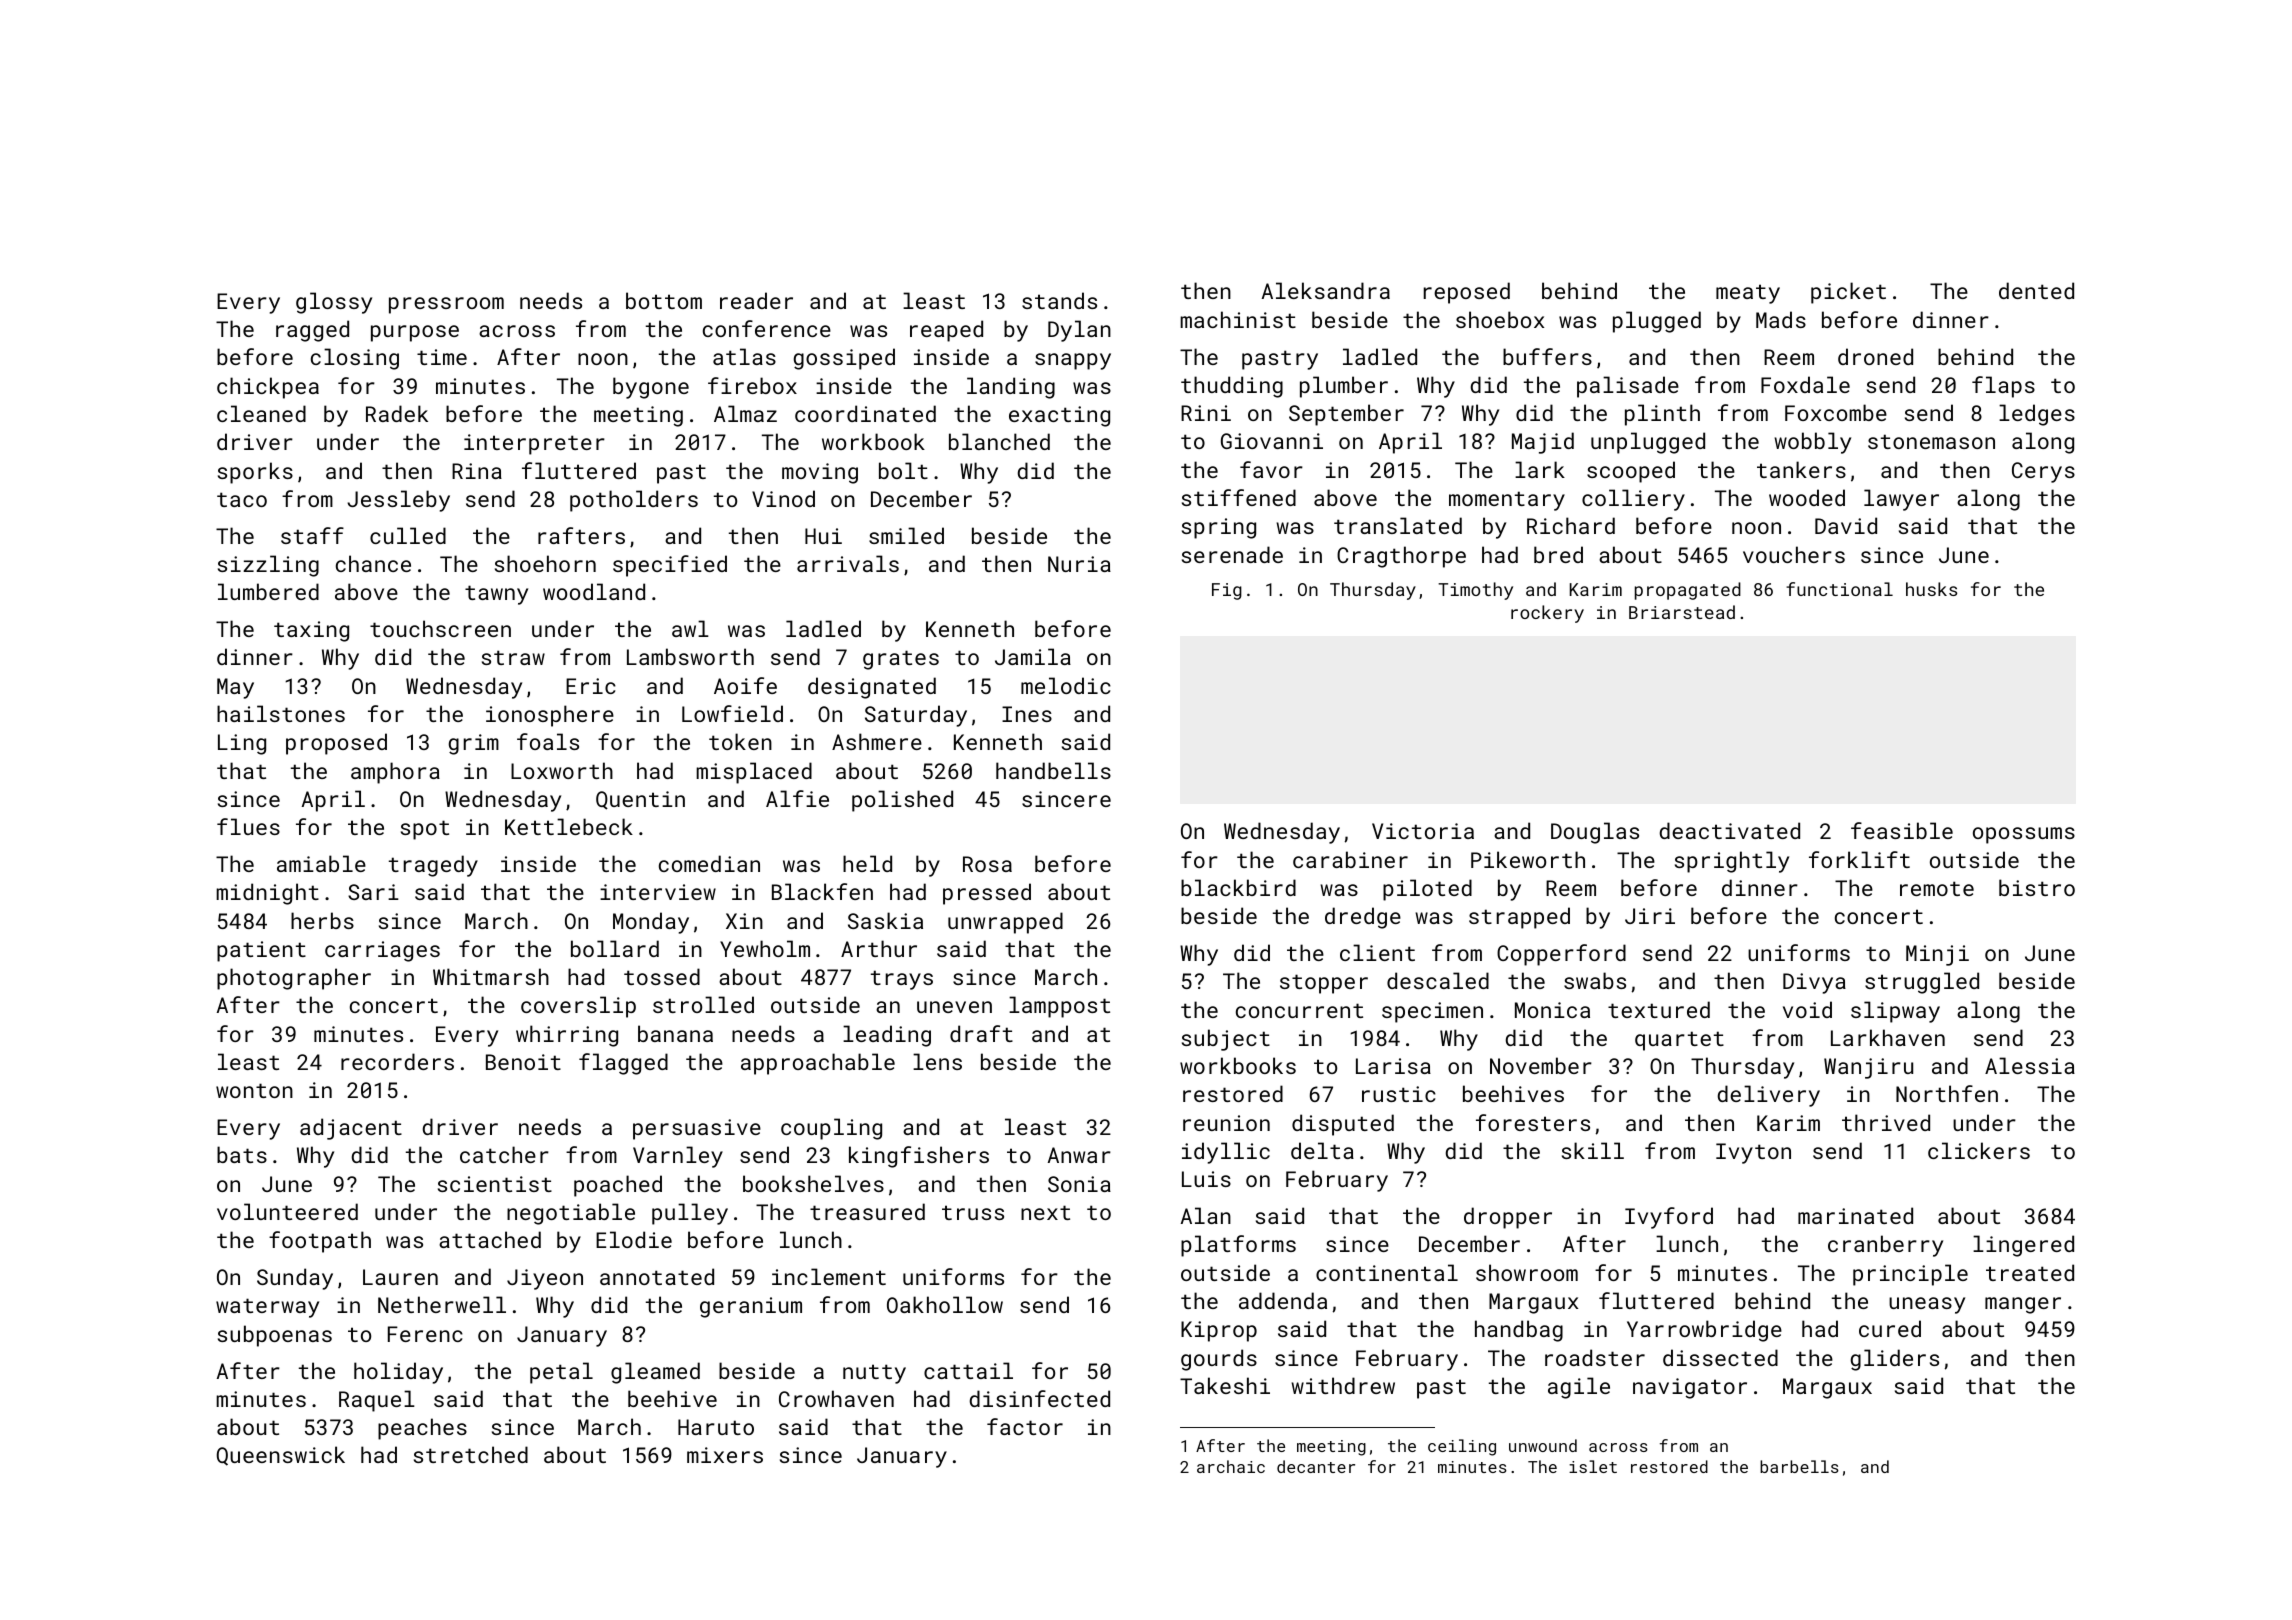 Image resolution: width=2292 pixels, height=1620 pixels. What do you see at coordinates (725, 1455) in the screenshot?
I see `mixers` at bounding box center [725, 1455].
